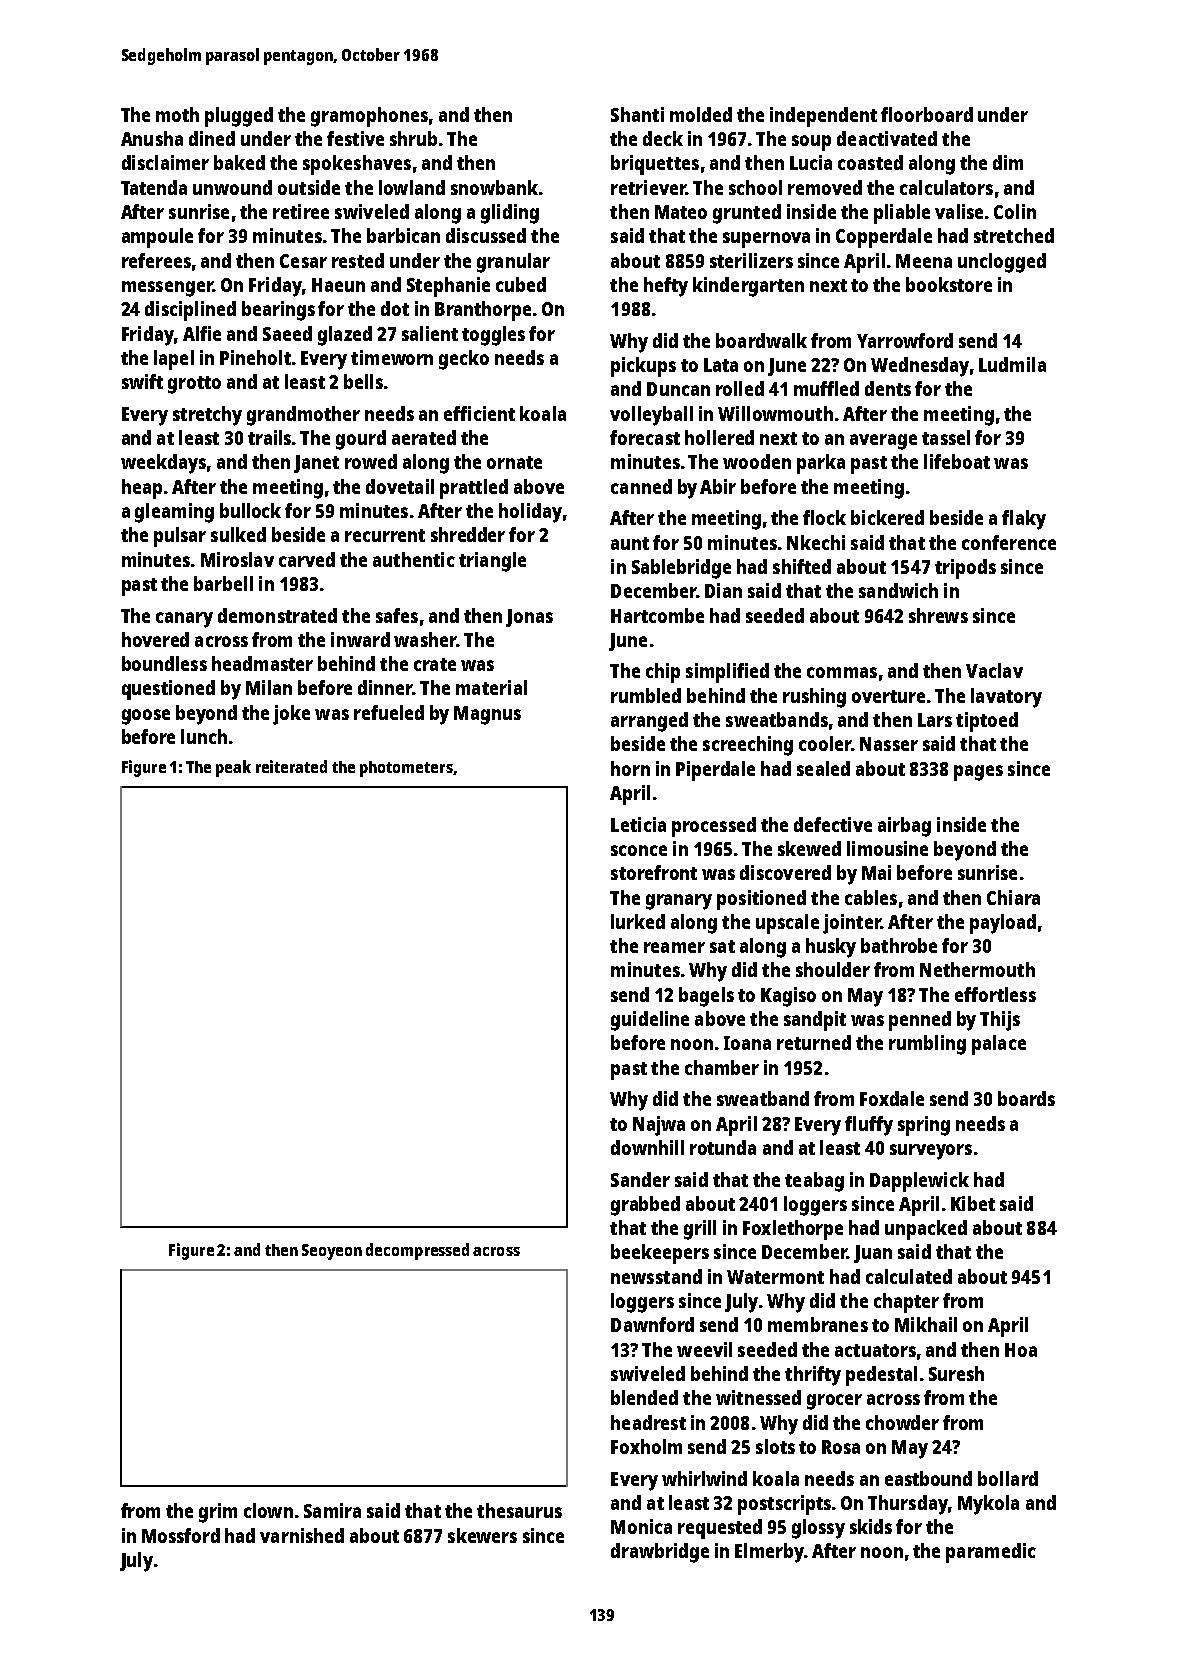 This screenshot has height=1666, width=1178. Describe the element at coordinates (888, 696) in the screenshot. I see `overture` at that location.
